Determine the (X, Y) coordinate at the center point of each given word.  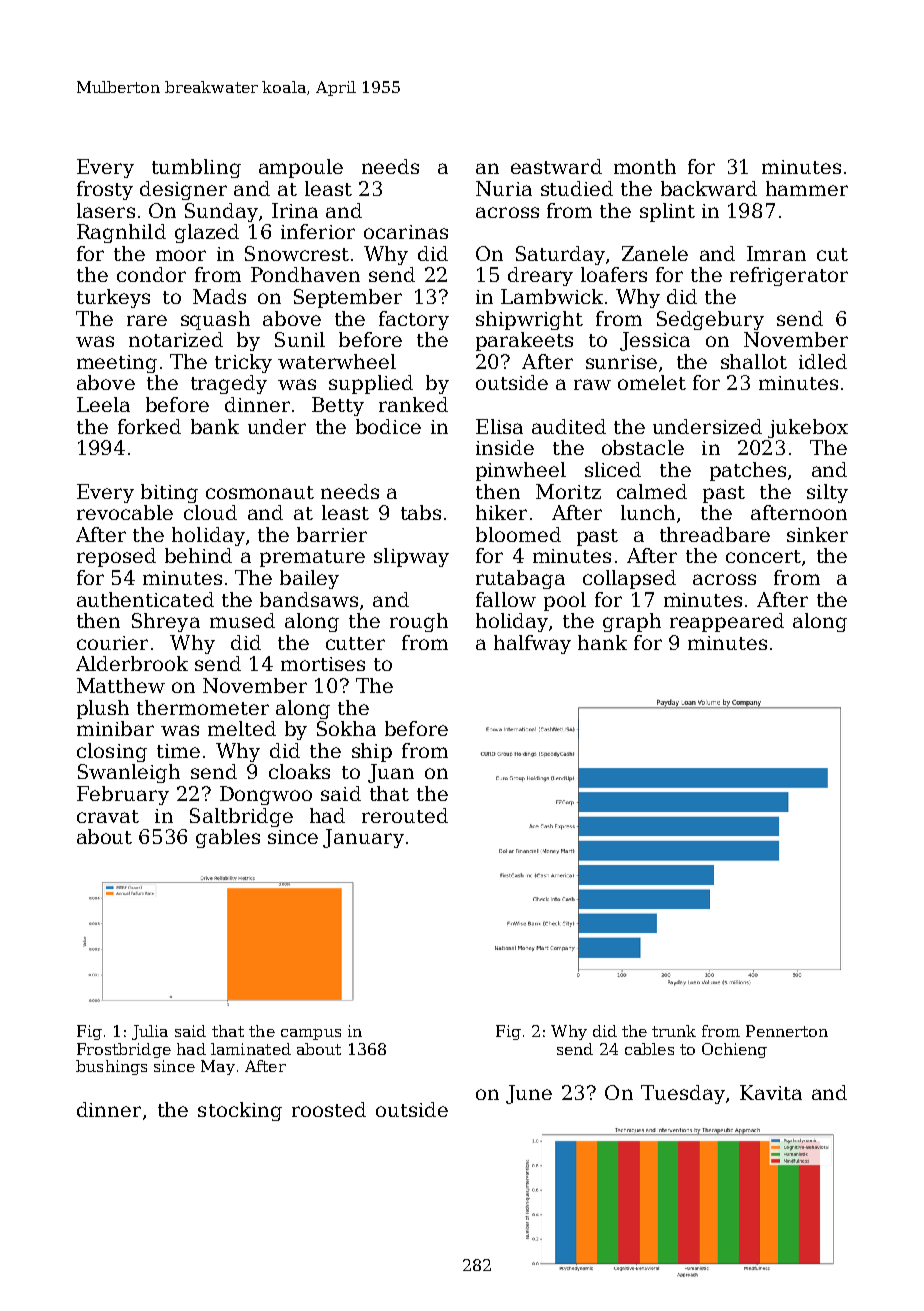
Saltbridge (241, 817)
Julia (150, 1032)
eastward (556, 166)
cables (649, 1049)
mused (242, 620)
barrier (332, 534)
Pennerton (787, 1031)
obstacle (643, 447)
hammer (807, 188)
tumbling (196, 168)
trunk (674, 1031)
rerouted (405, 815)
